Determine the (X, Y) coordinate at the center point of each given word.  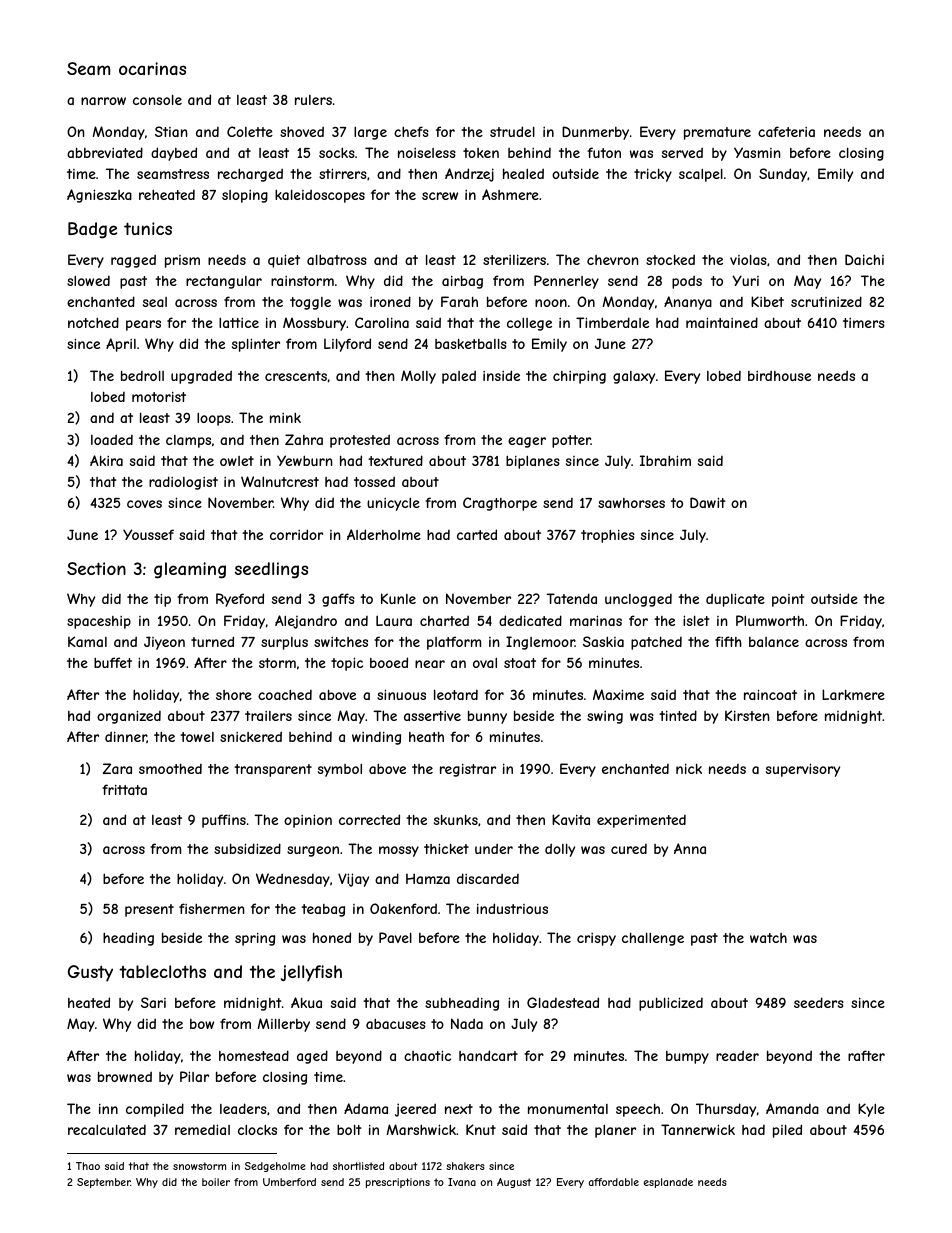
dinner (126, 737)
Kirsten (747, 715)
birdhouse (779, 375)
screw (440, 196)
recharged (250, 175)
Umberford (289, 1182)
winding (376, 738)
